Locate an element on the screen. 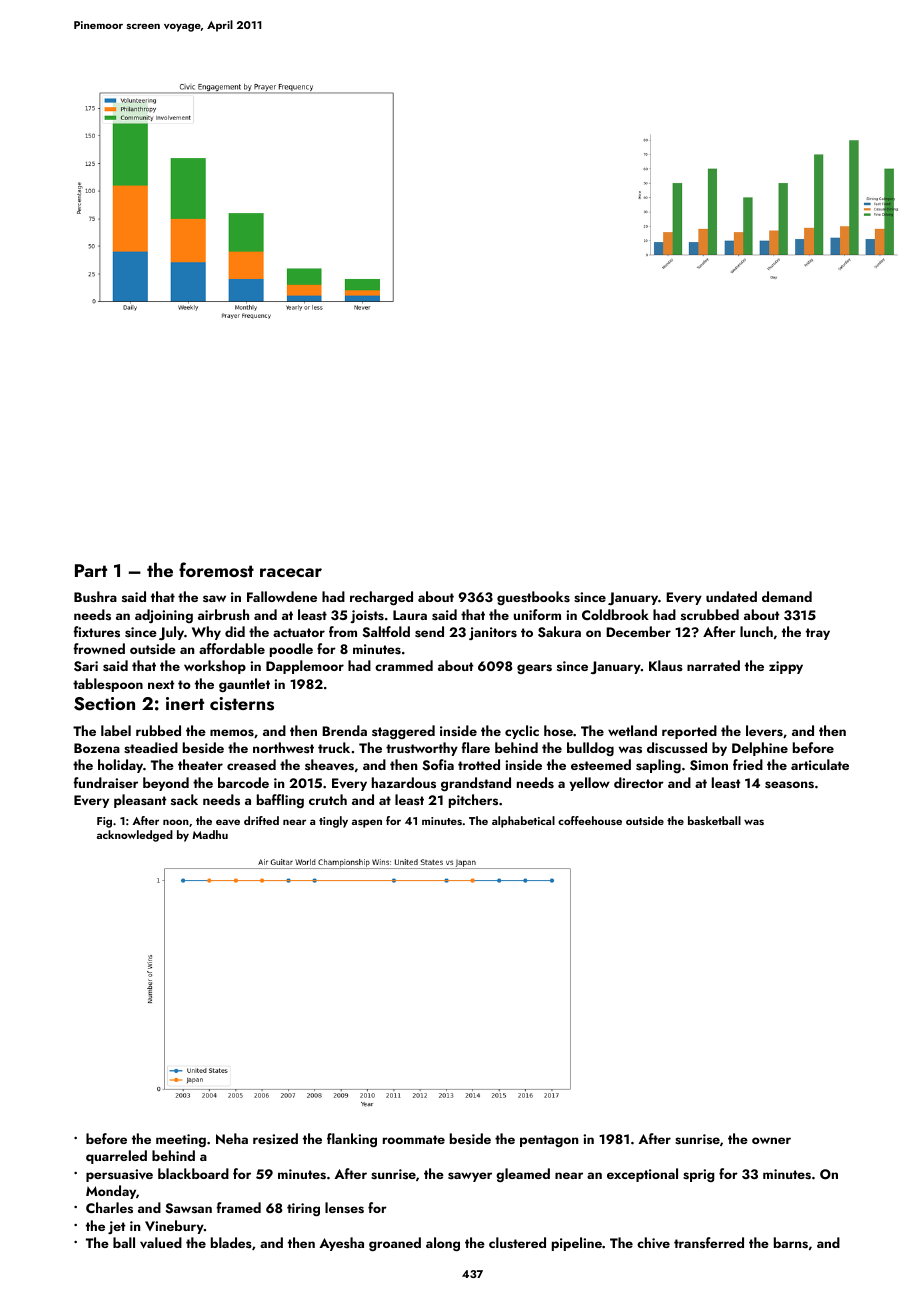 Image resolution: width=924 pixels, height=1308 pixels. aspen is located at coordinates (367, 823).
